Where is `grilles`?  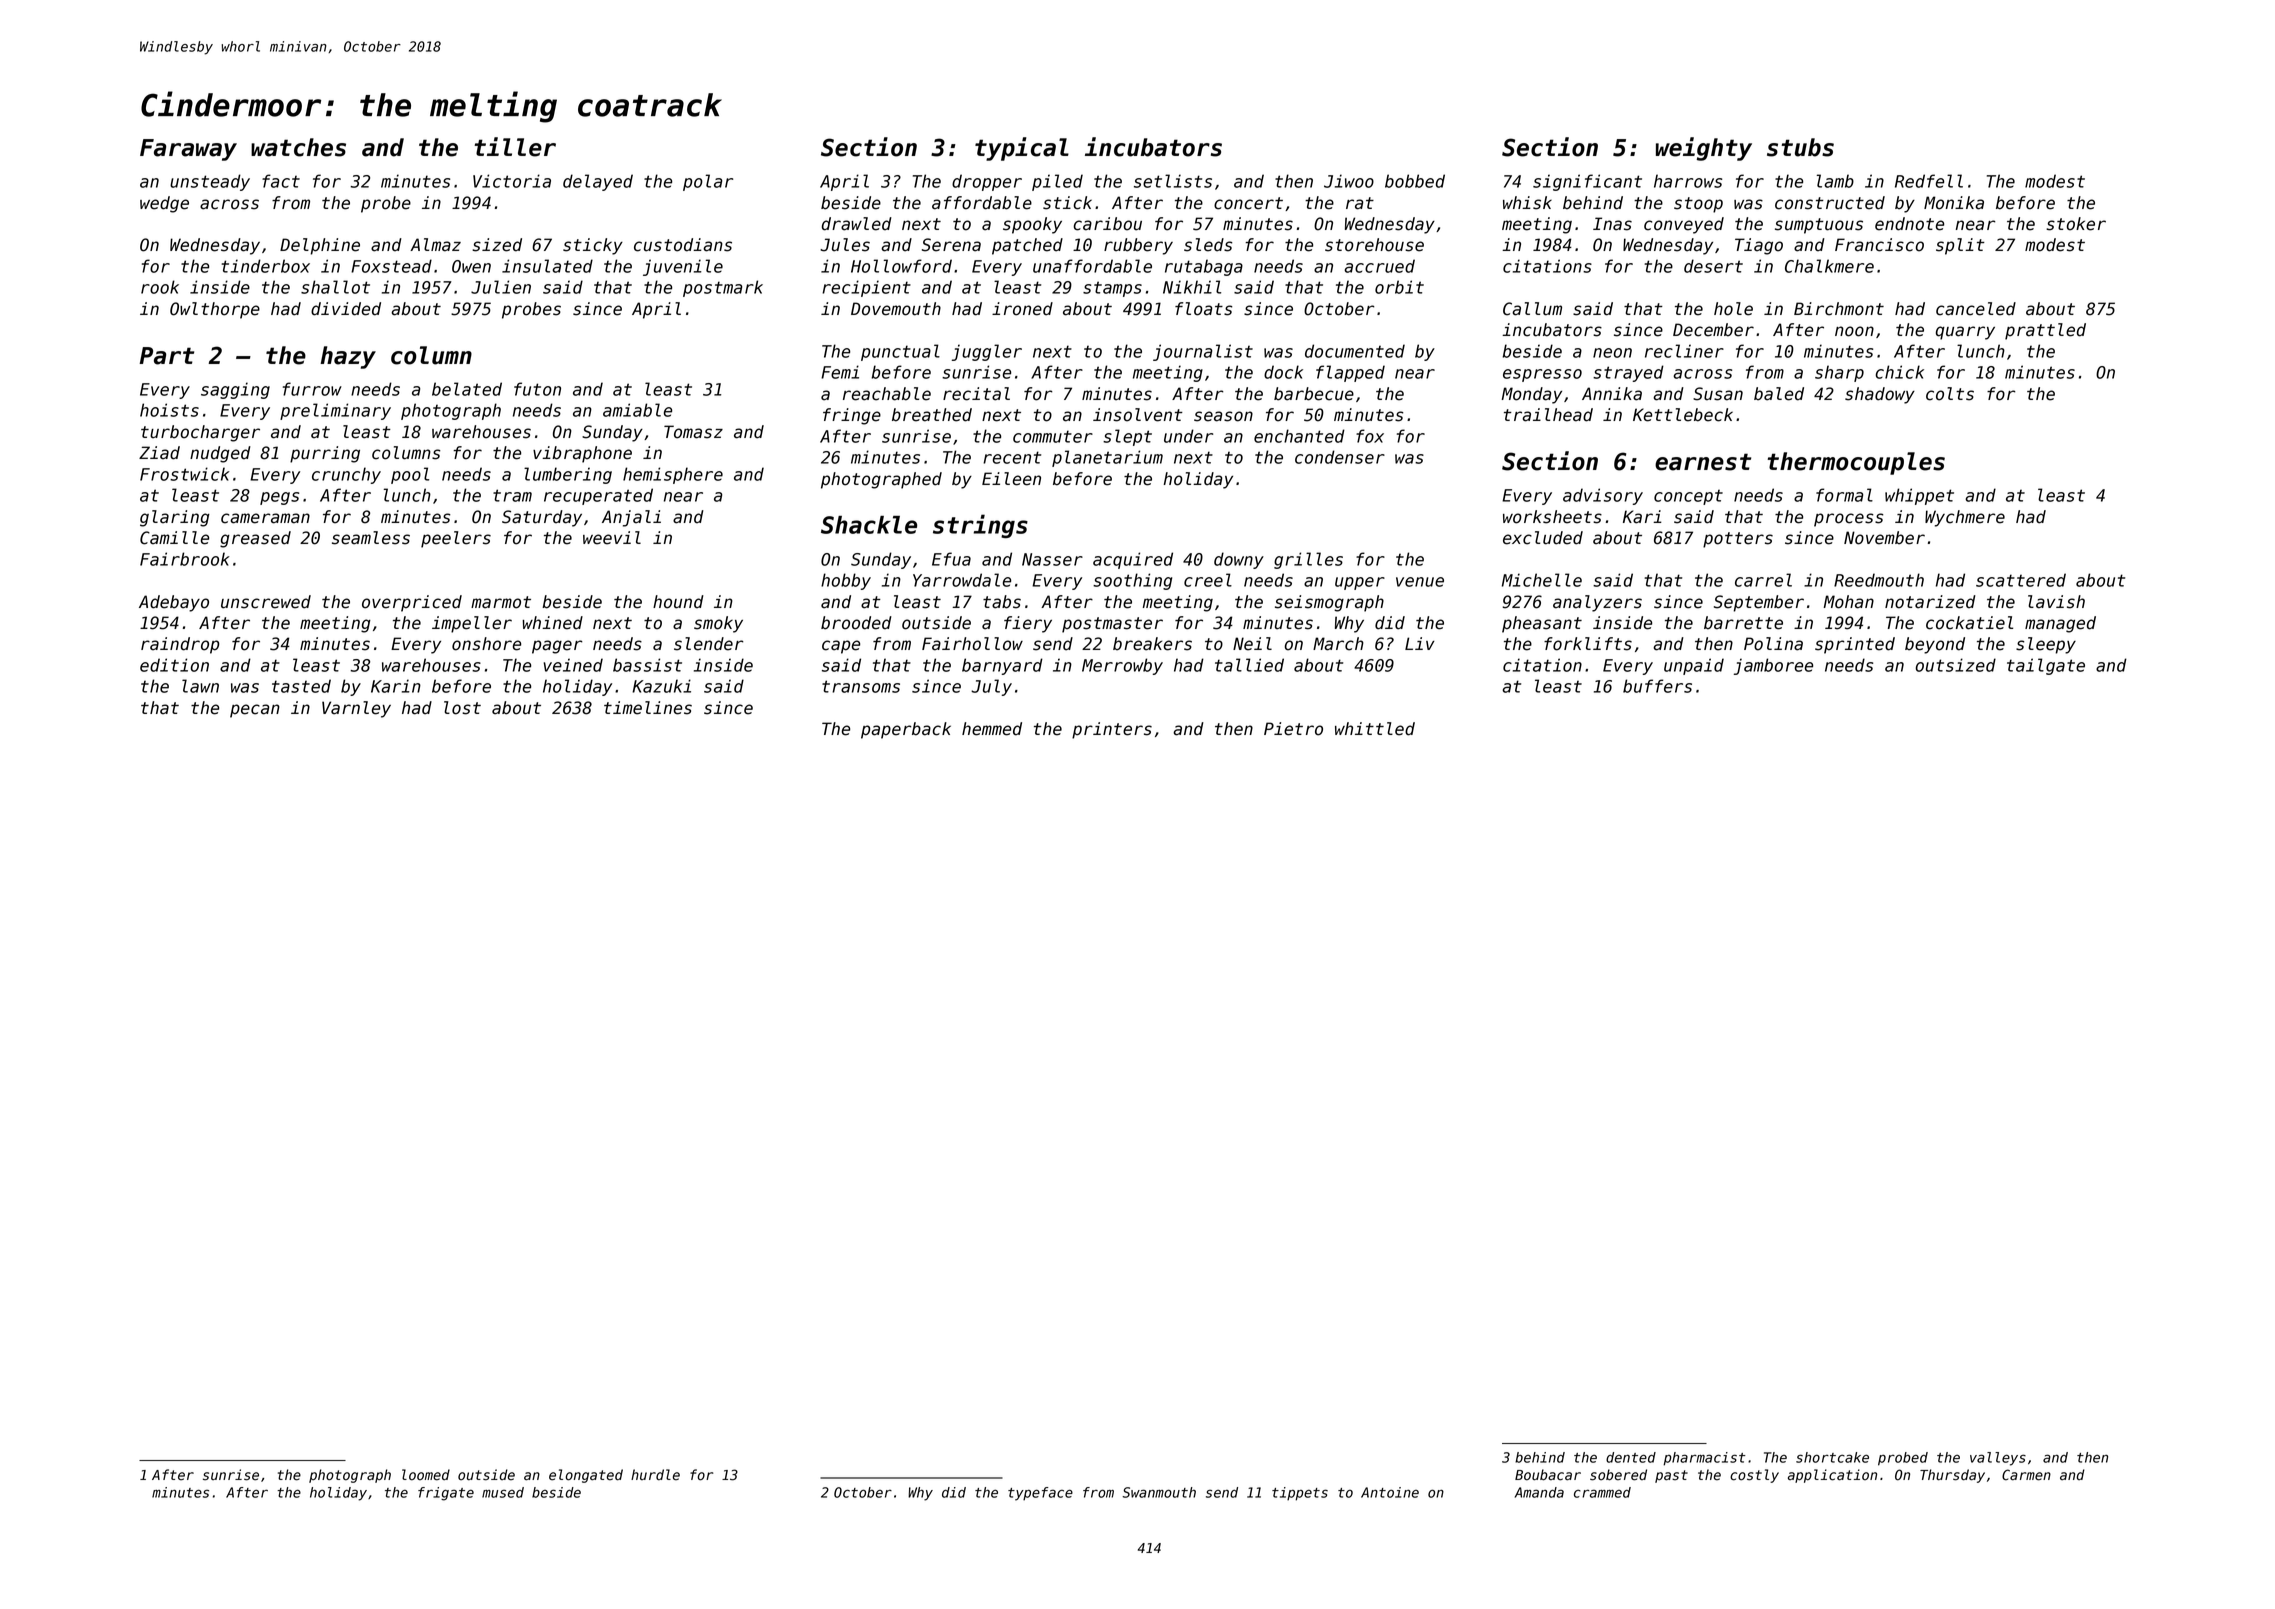 grilles is located at coordinates (1308, 560).
